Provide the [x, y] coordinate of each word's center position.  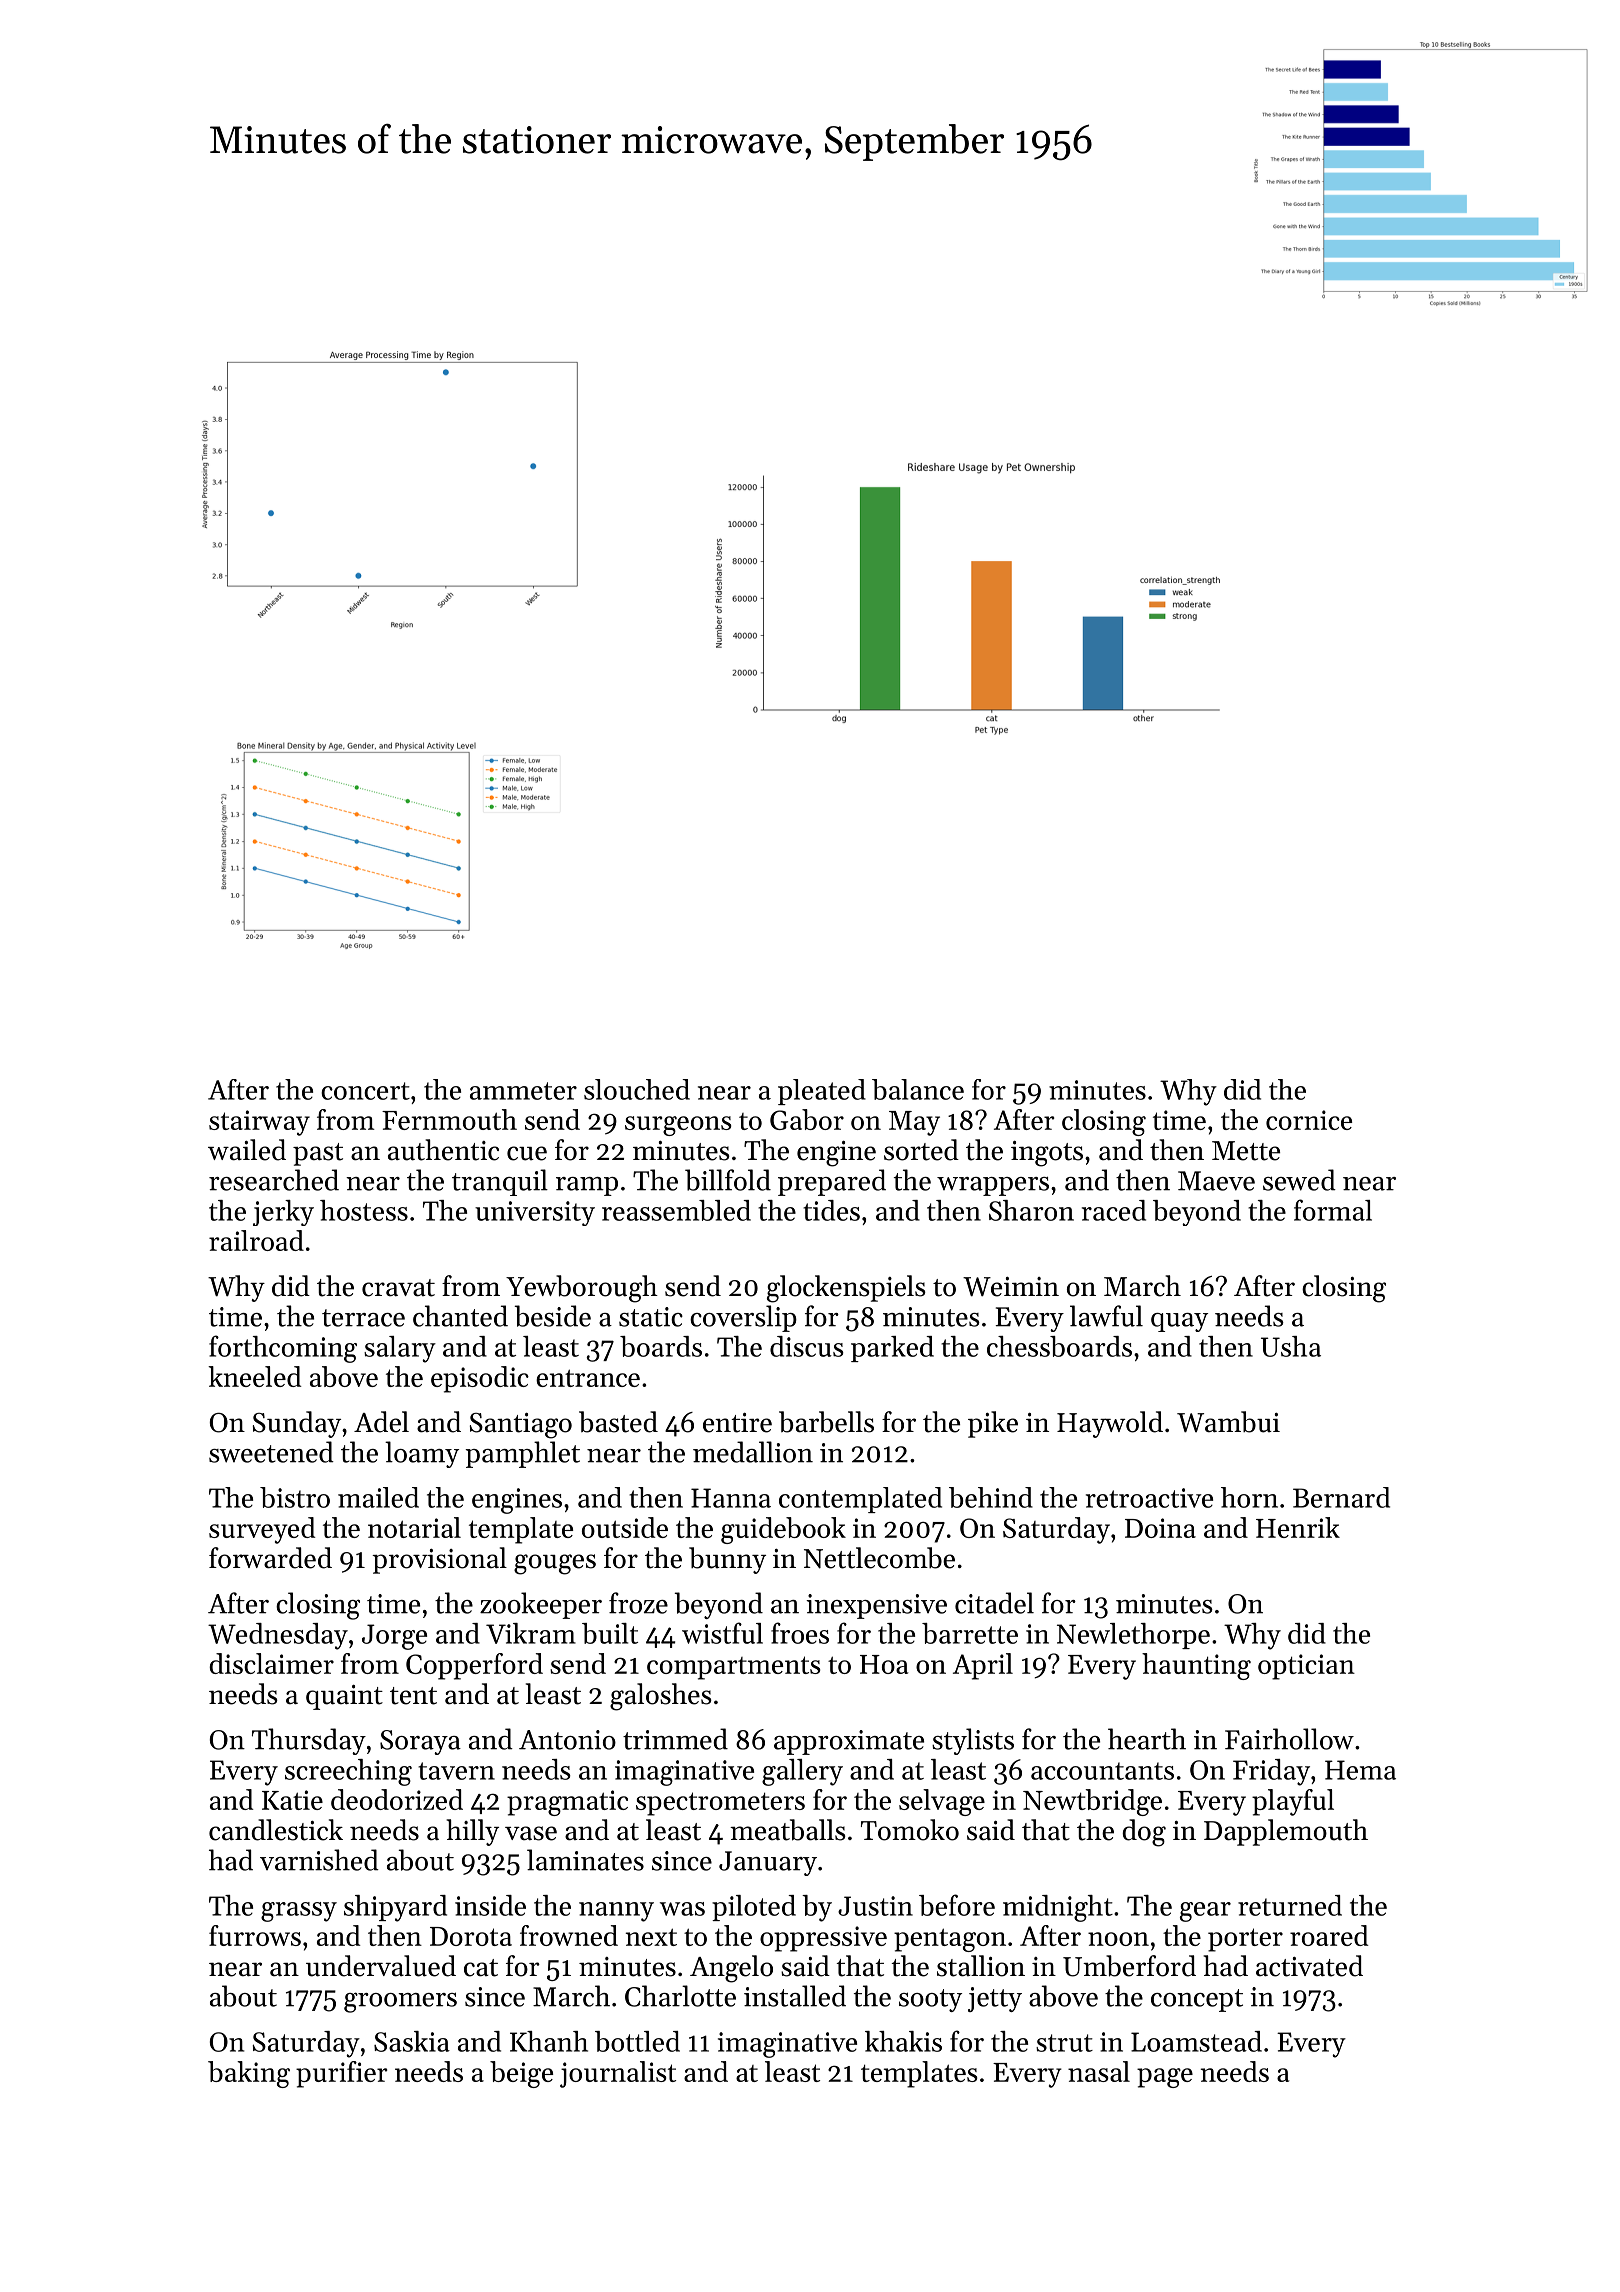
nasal [1099, 2071]
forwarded [270, 1558]
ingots [1047, 1154]
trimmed [675, 1739]
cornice [1309, 1120]
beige [521, 2074]
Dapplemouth [1286, 1832]
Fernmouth [449, 1119]
